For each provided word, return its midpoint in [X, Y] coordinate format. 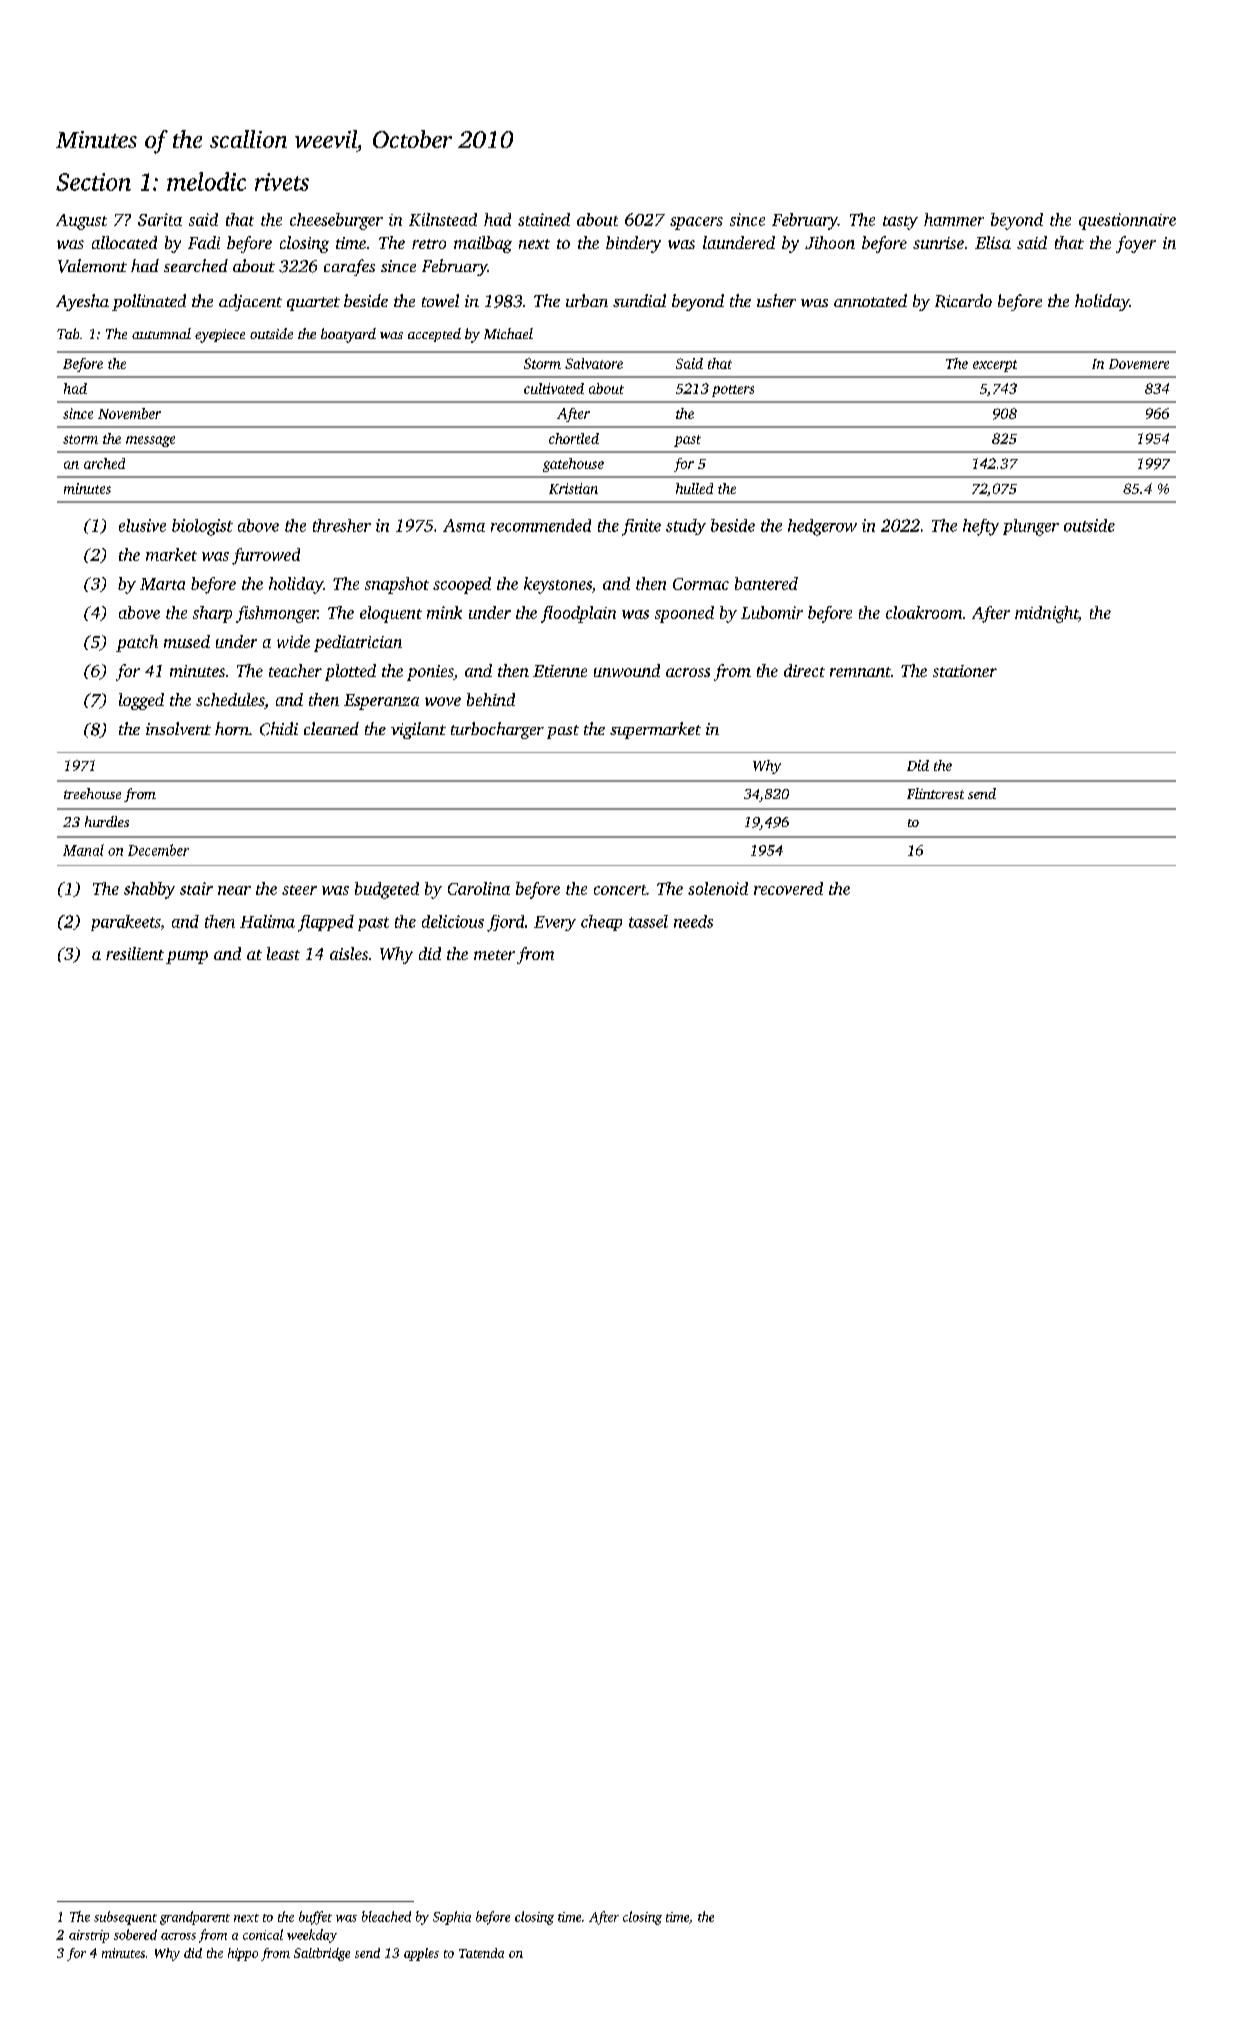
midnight [1047, 614]
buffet [315, 1918]
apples [421, 1954]
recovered [788, 888]
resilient [135, 953]
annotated [870, 300]
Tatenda [481, 1953]
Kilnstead [443, 219]
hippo [243, 1954]
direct [804, 670]
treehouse [92, 793]
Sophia [452, 1918]
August [81, 222]
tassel [648, 921]
